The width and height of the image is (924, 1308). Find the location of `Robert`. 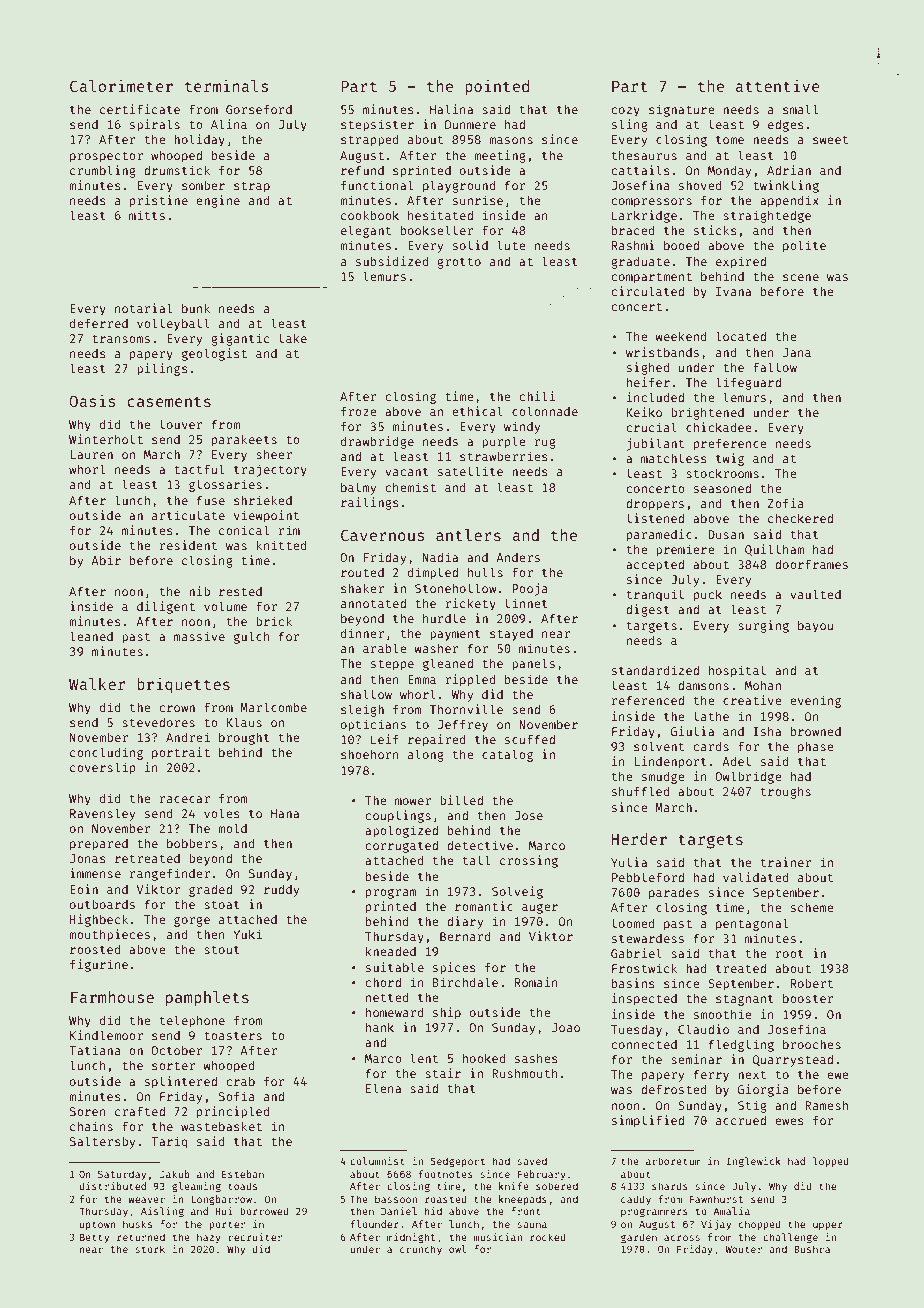

Robert is located at coordinates (812, 983).
